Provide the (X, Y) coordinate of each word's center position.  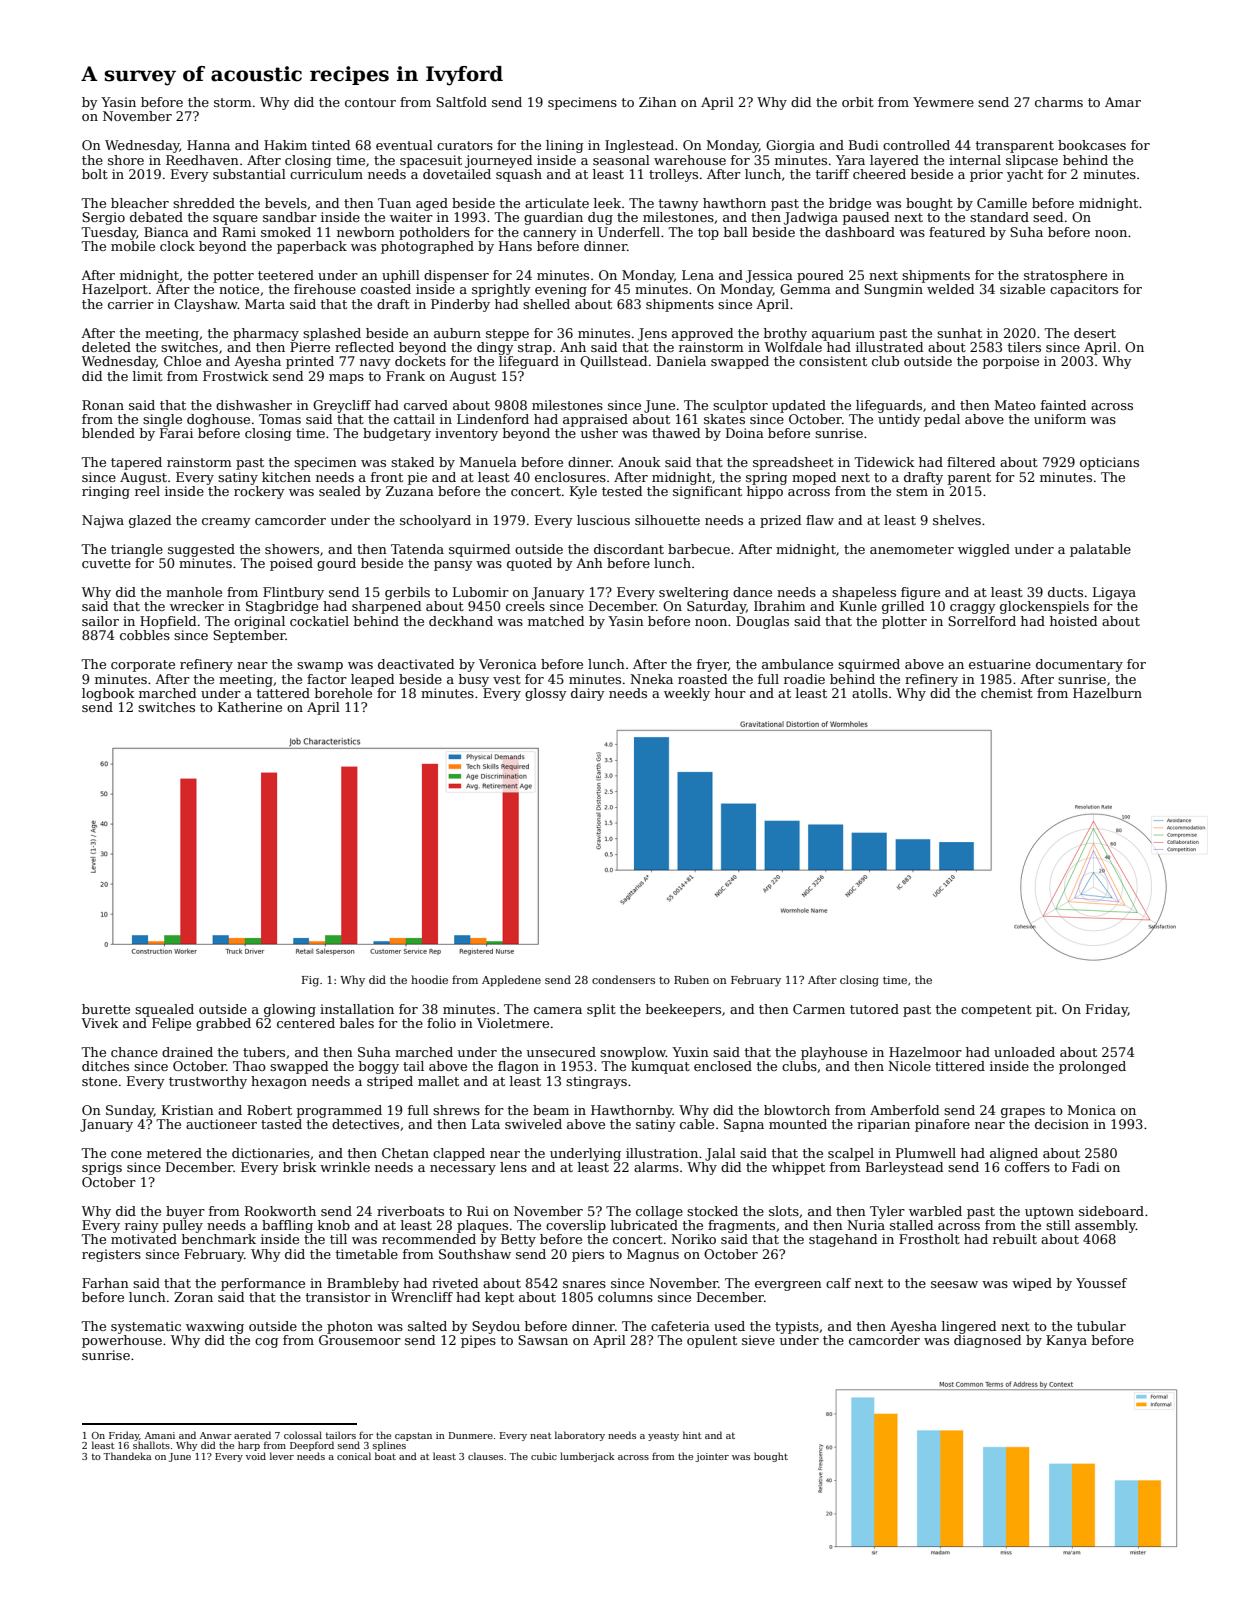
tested (622, 491)
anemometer (912, 549)
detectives (365, 1124)
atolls (870, 693)
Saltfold (461, 102)
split (601, 1010)
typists (797, 1327)
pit (1045, 1010)
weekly (687, 694)
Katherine (250, 707)
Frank (405, 376)
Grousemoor (360, 1340)
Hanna (208, 145)
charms (1059, 102)
